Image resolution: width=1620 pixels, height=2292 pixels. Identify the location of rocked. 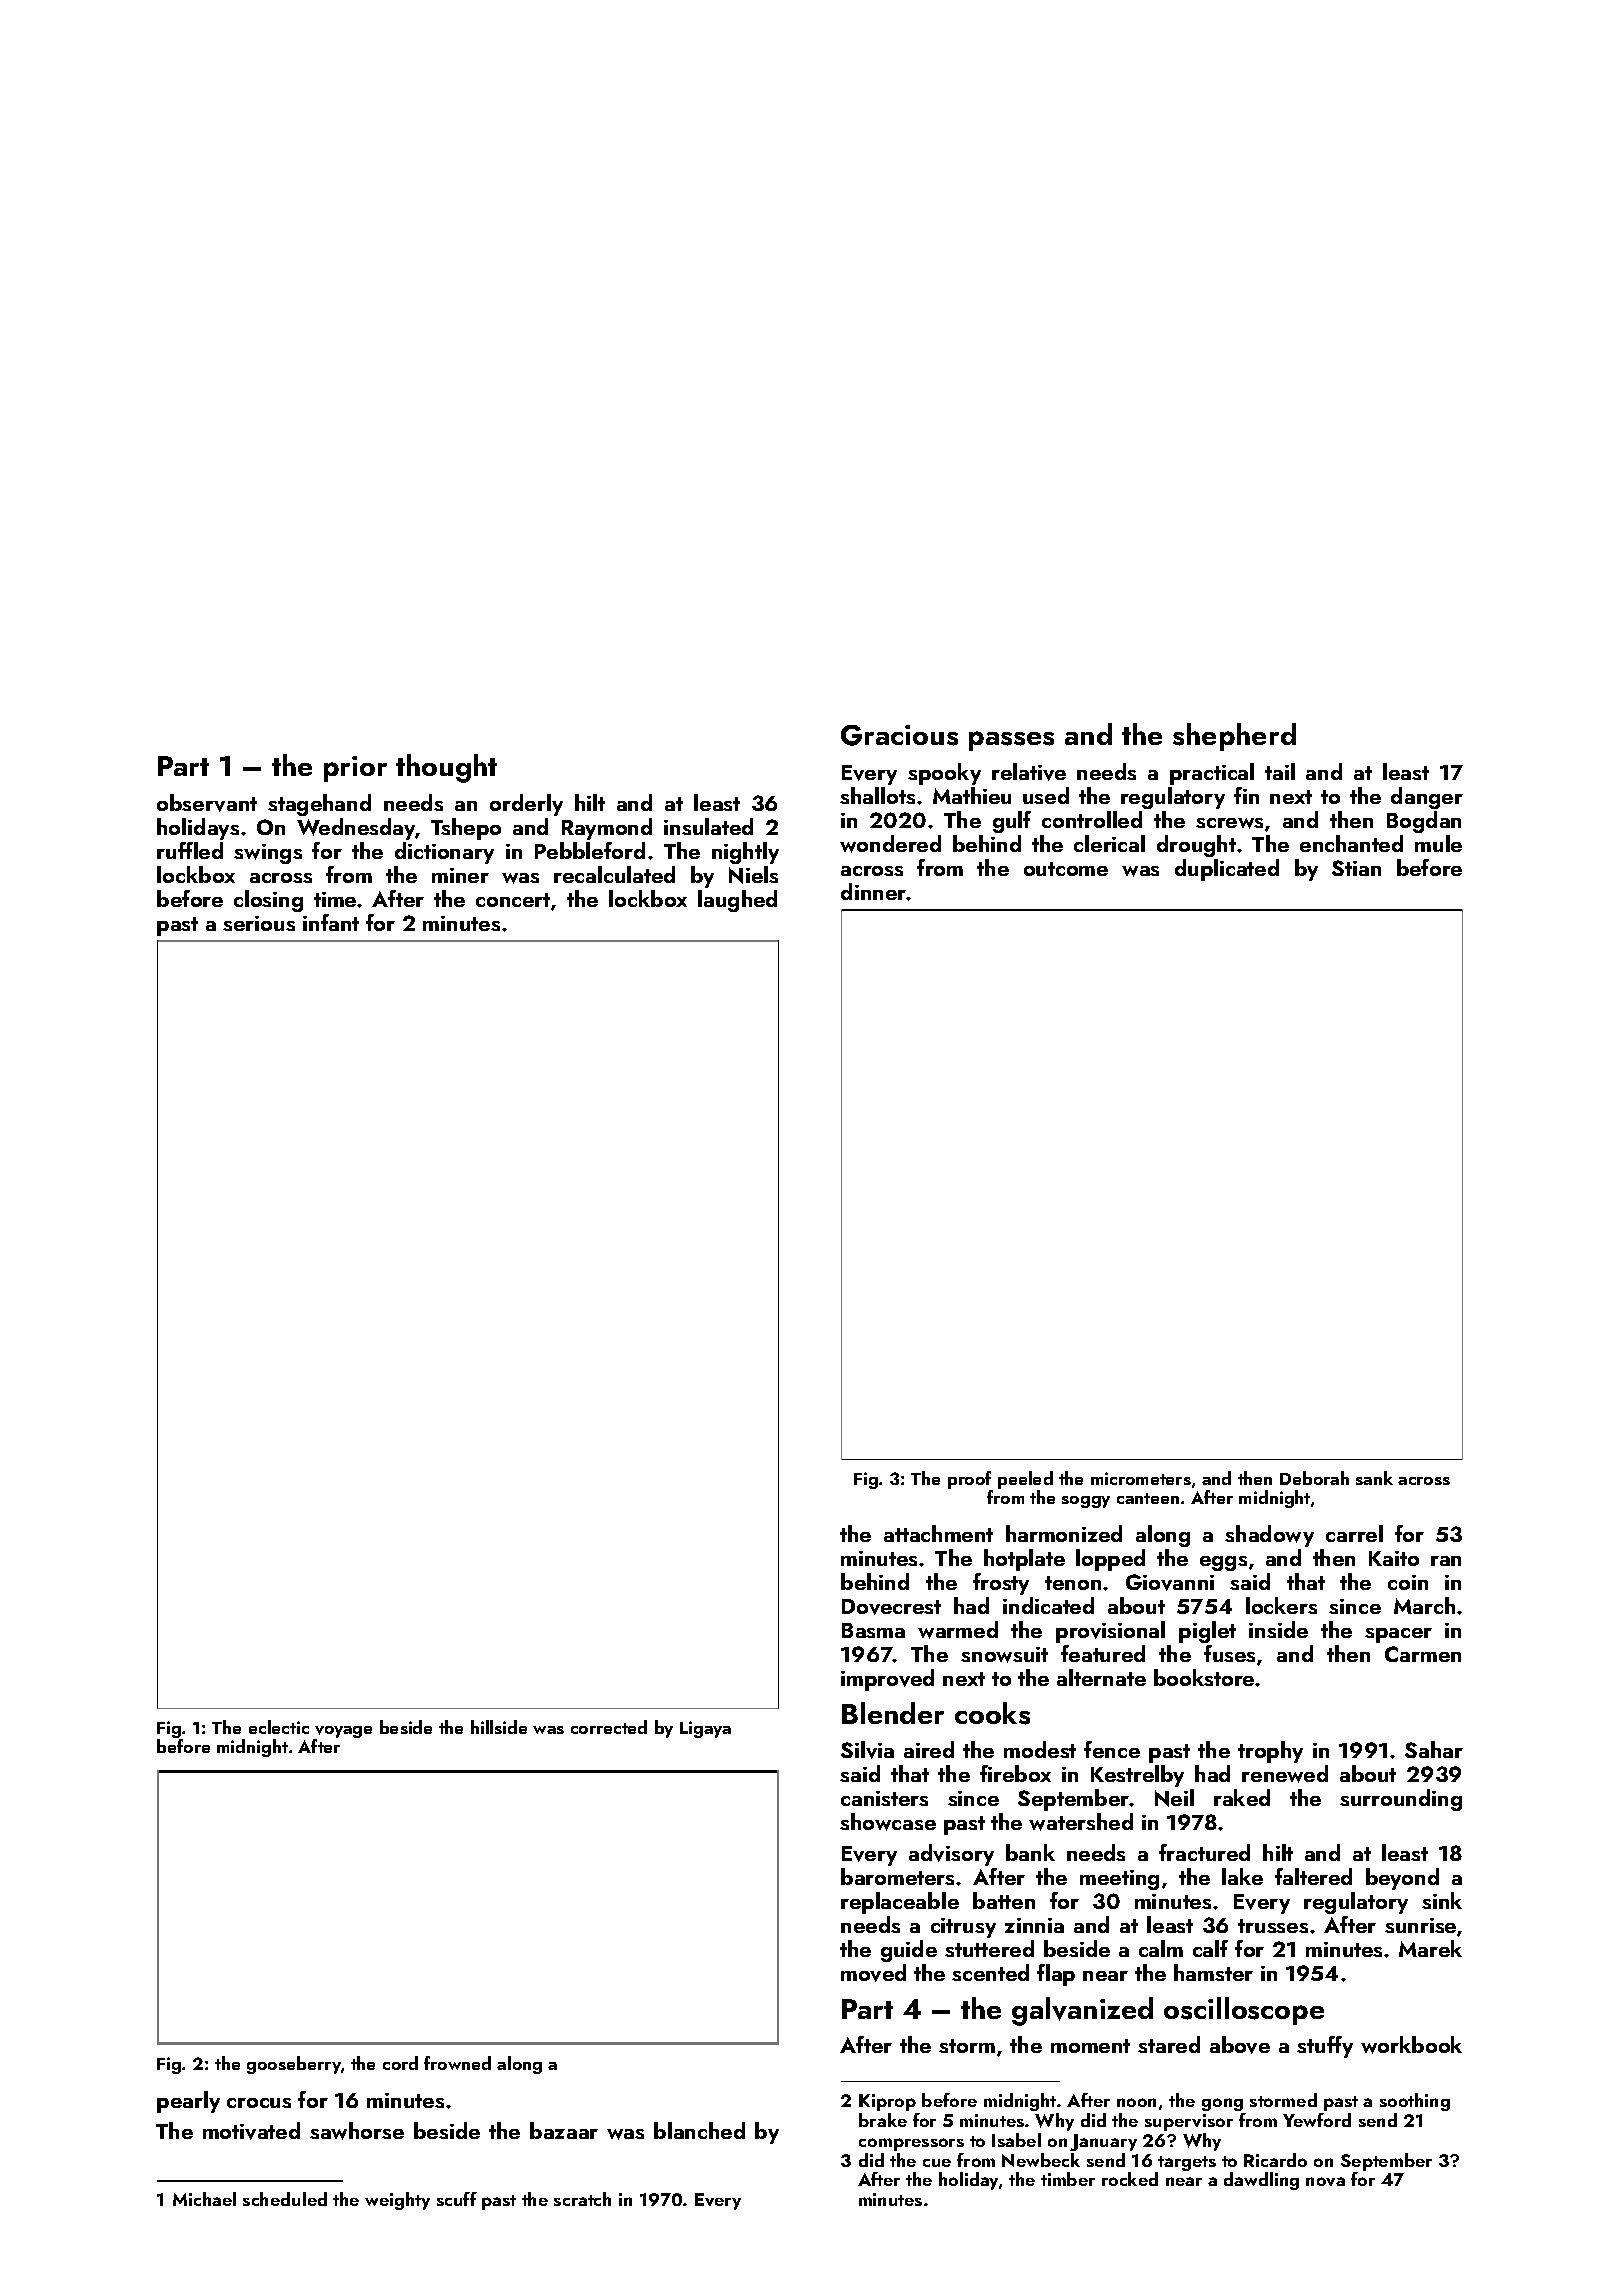
(1130, 2179).
